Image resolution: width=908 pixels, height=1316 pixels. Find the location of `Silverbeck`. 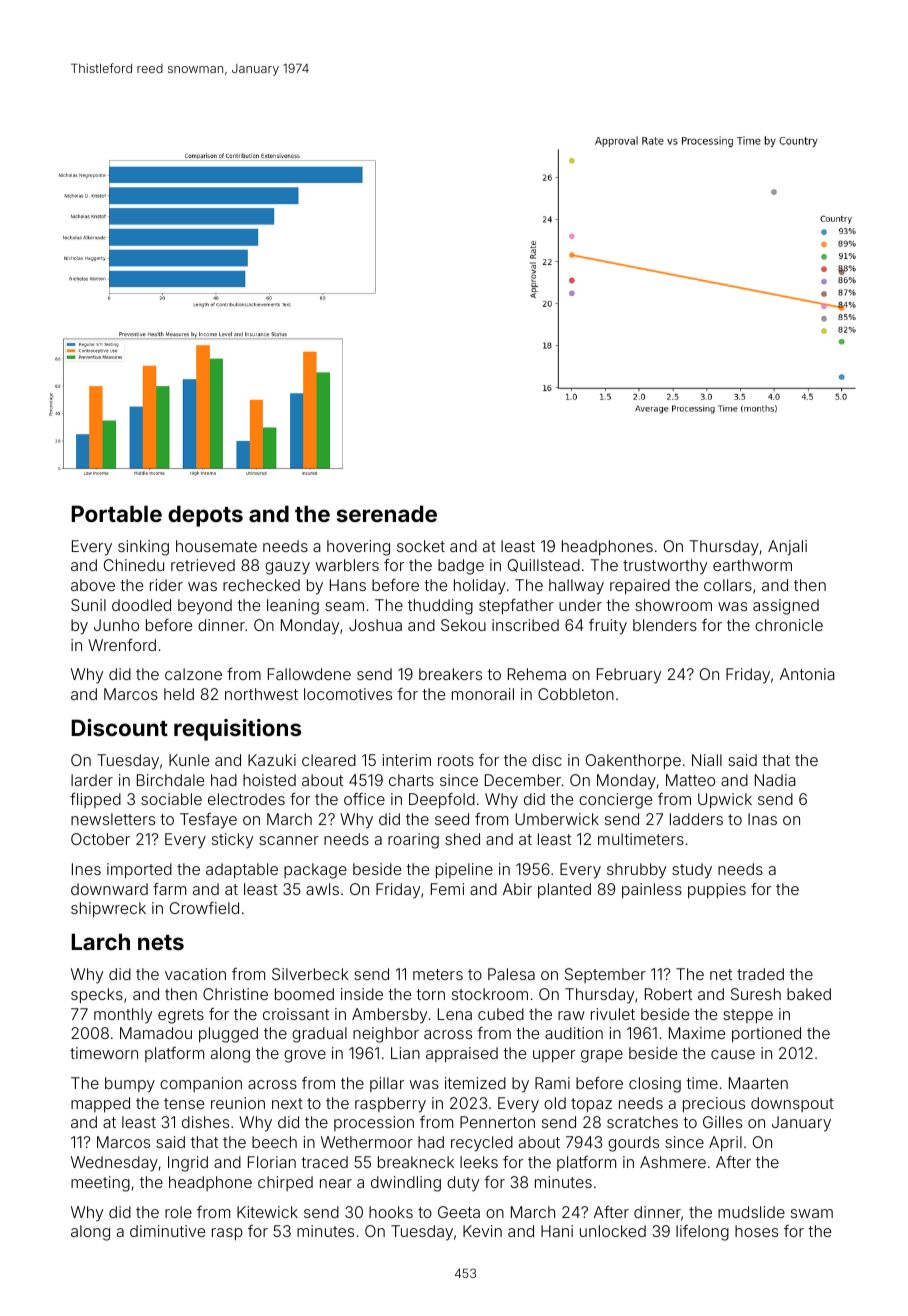

Silverbeck is located at coordinates (310, 974).
